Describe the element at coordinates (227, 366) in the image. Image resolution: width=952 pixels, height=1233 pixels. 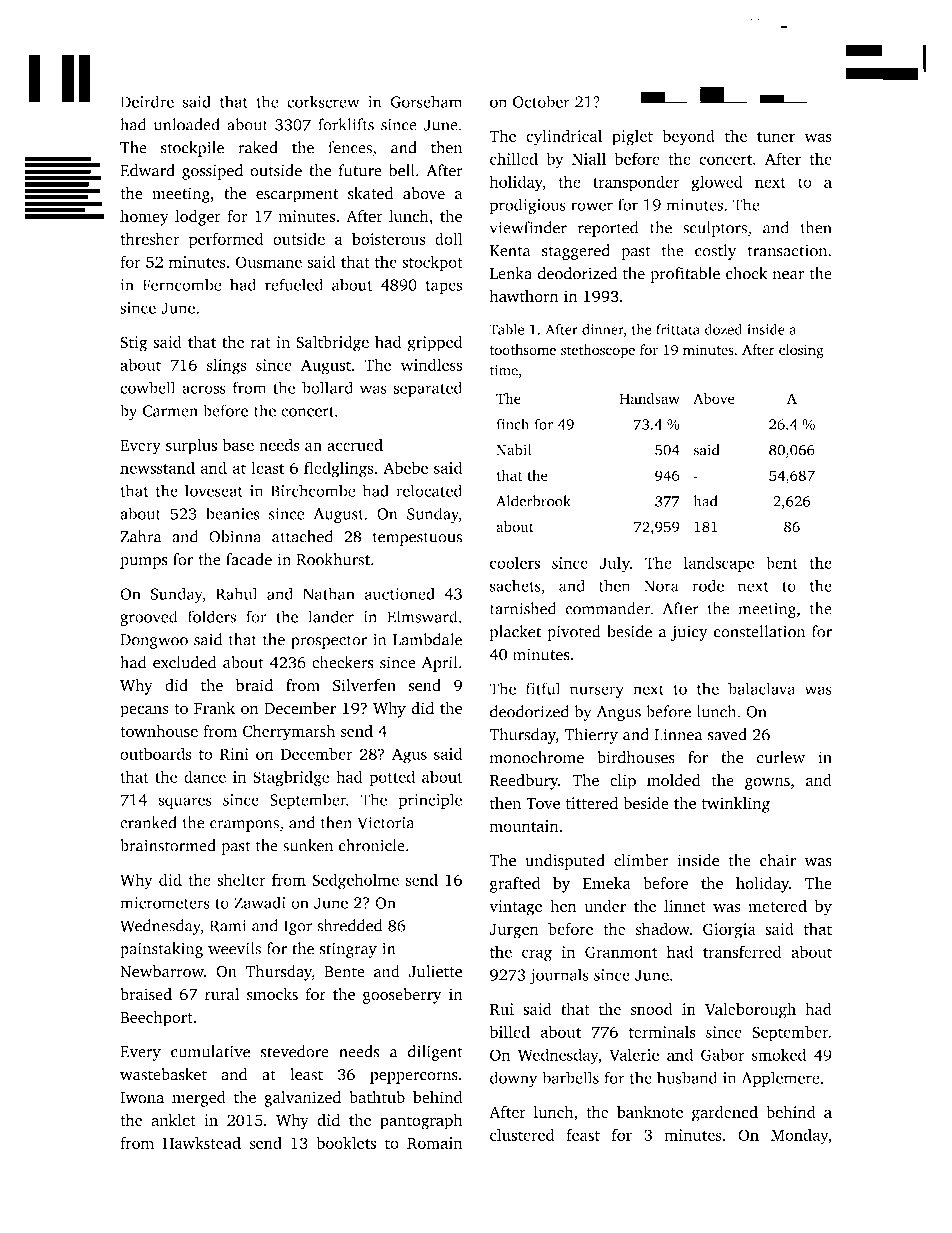
I see `slings` at that location.
